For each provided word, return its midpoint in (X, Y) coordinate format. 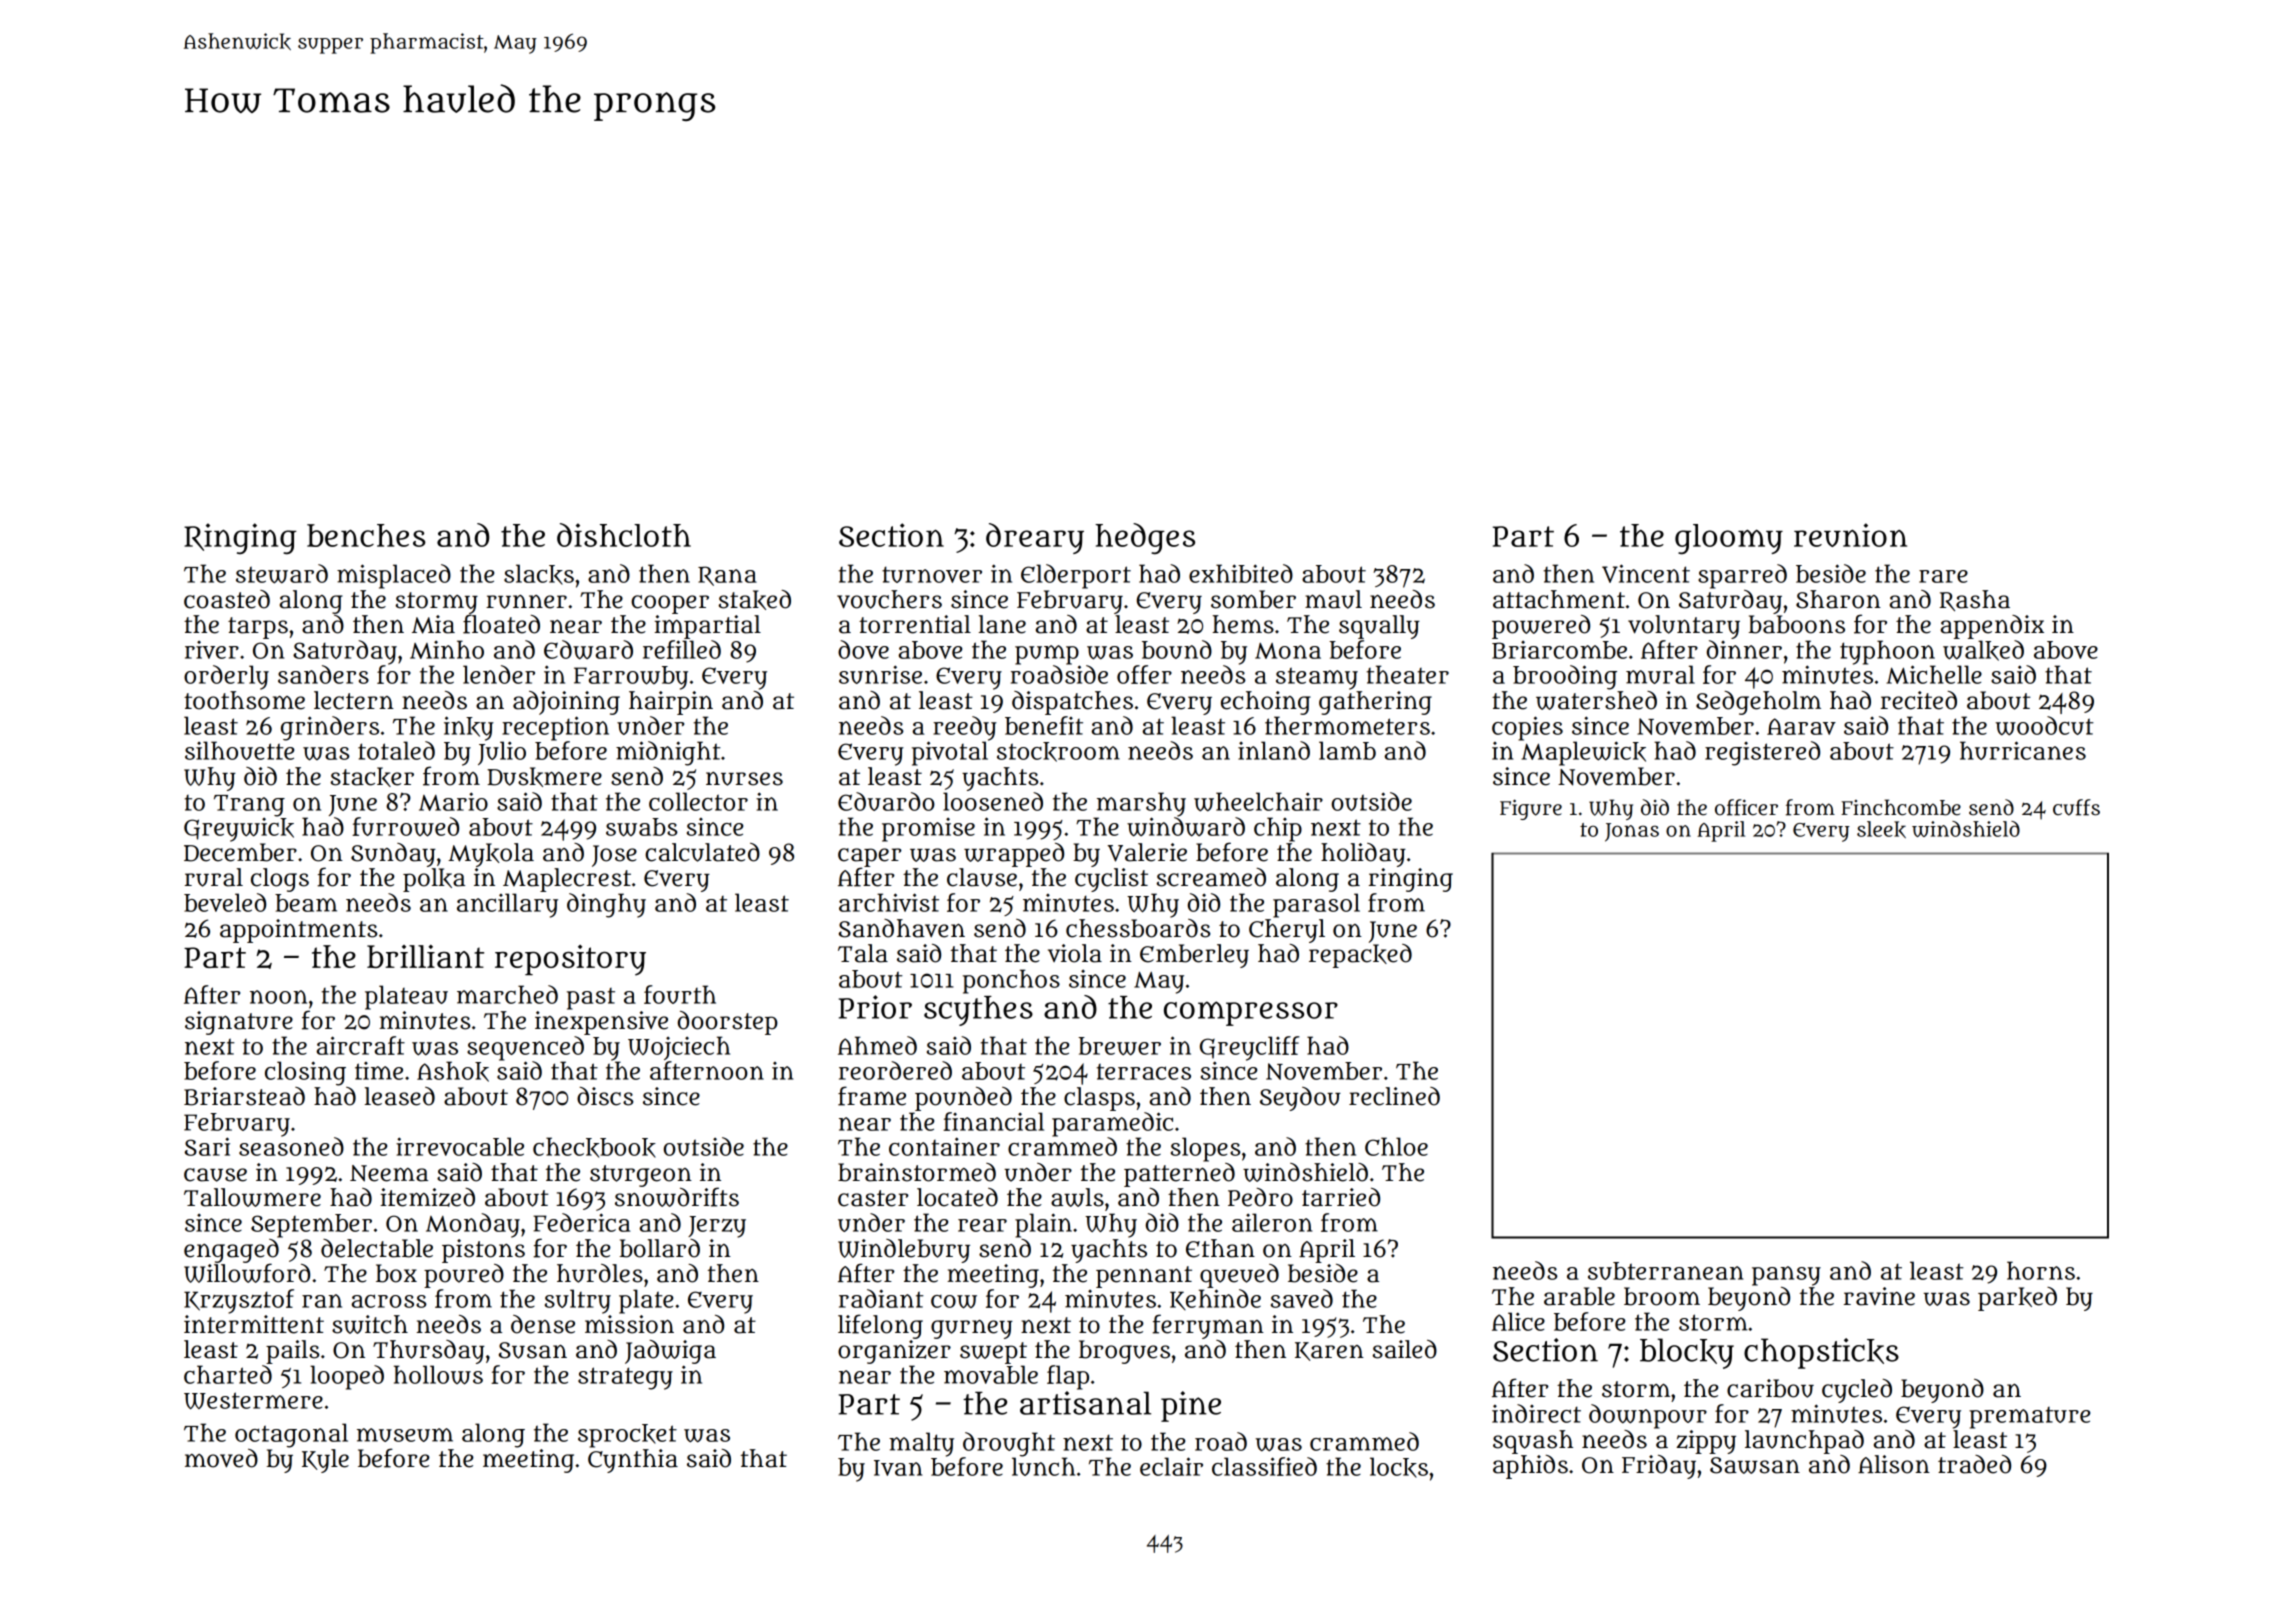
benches (366, 535)
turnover (932, 574)
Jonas (1632, 832)
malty (921, 1444)
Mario (453, 801)
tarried (1341, 1197)
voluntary (1684, 627)
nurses (744, 778)
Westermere (253, 1400)
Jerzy (717, 1227)
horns (2041, 1270)
